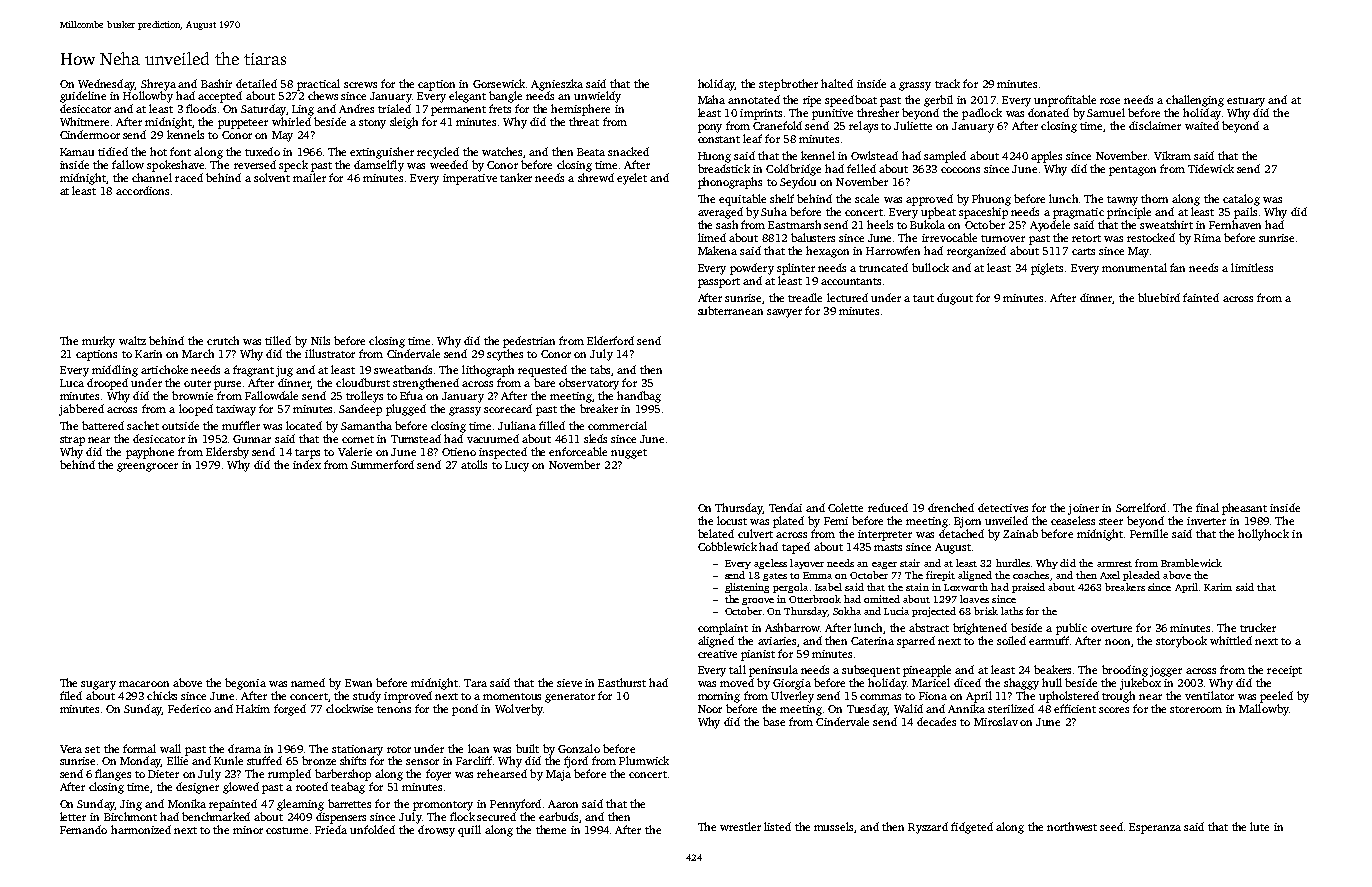 The height and width of the screenshot is (887, 1372). What do you see at coordinates (1244, 509) in the screenshot?
I see `pheasant` at bounding box center [1244, 509].
